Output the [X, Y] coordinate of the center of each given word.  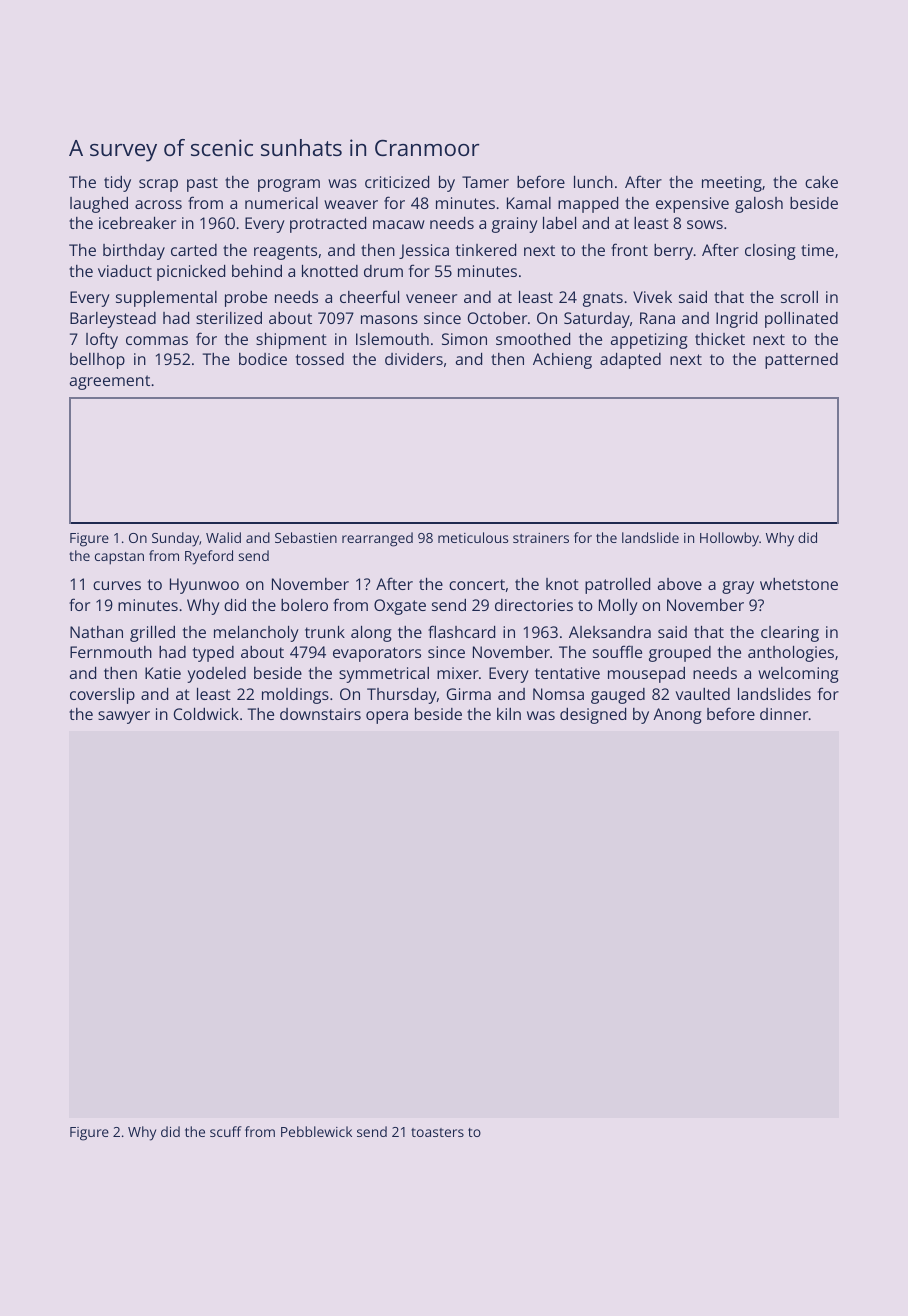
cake [821, 182]
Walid [223, 537]
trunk [325, 632]
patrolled [617, 586]
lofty [102, 340]
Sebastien [306, 537]
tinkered [486, 250]
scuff [226, 1131]
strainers [541, 538]
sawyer [124, 717]
